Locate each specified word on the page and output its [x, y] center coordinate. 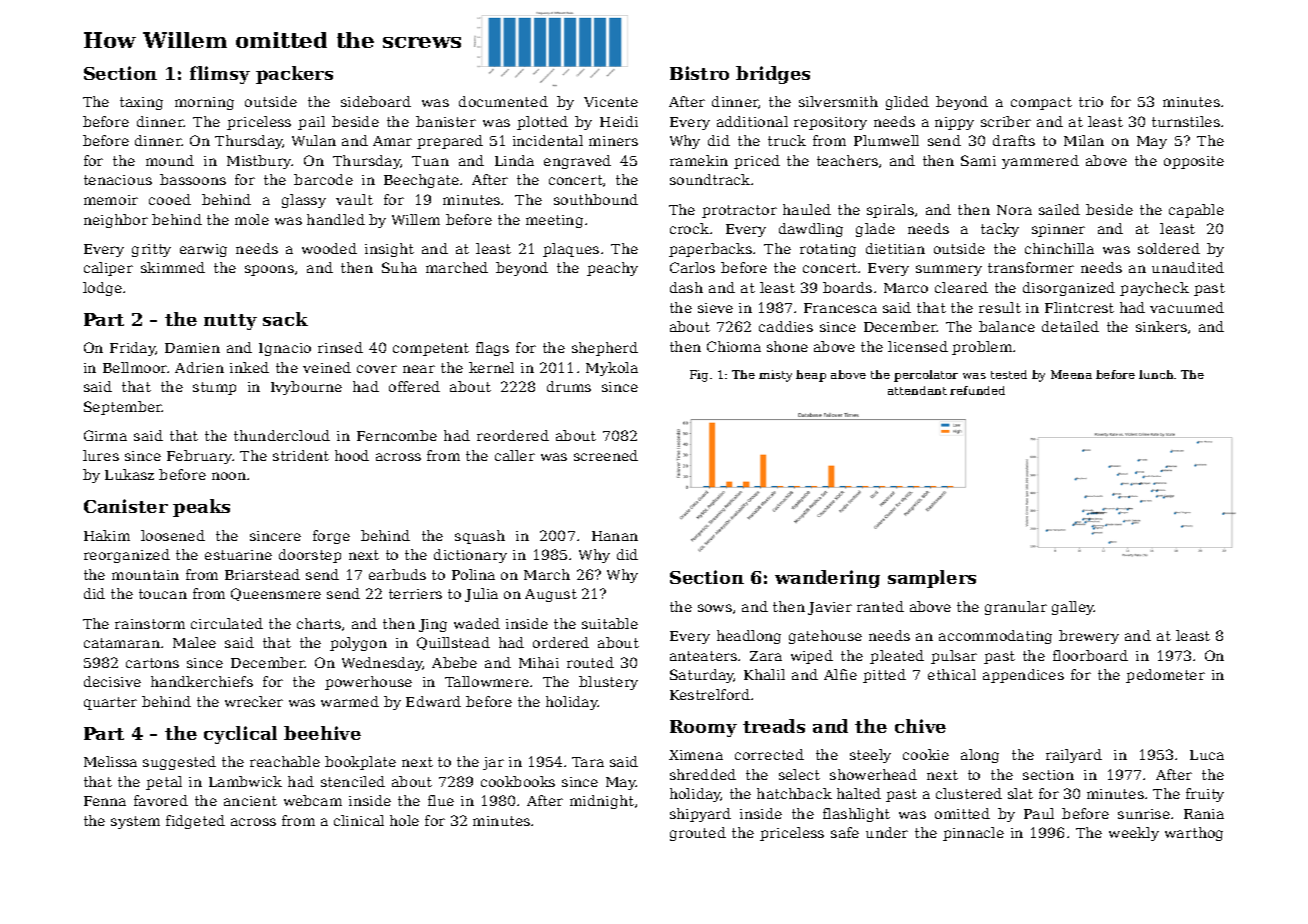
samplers [932, 579]
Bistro [699, 73]
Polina [473, 574]
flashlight [856, 815]
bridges [773, 75]
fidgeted [195, 822]
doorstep [310, 556]
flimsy [220, 75]
